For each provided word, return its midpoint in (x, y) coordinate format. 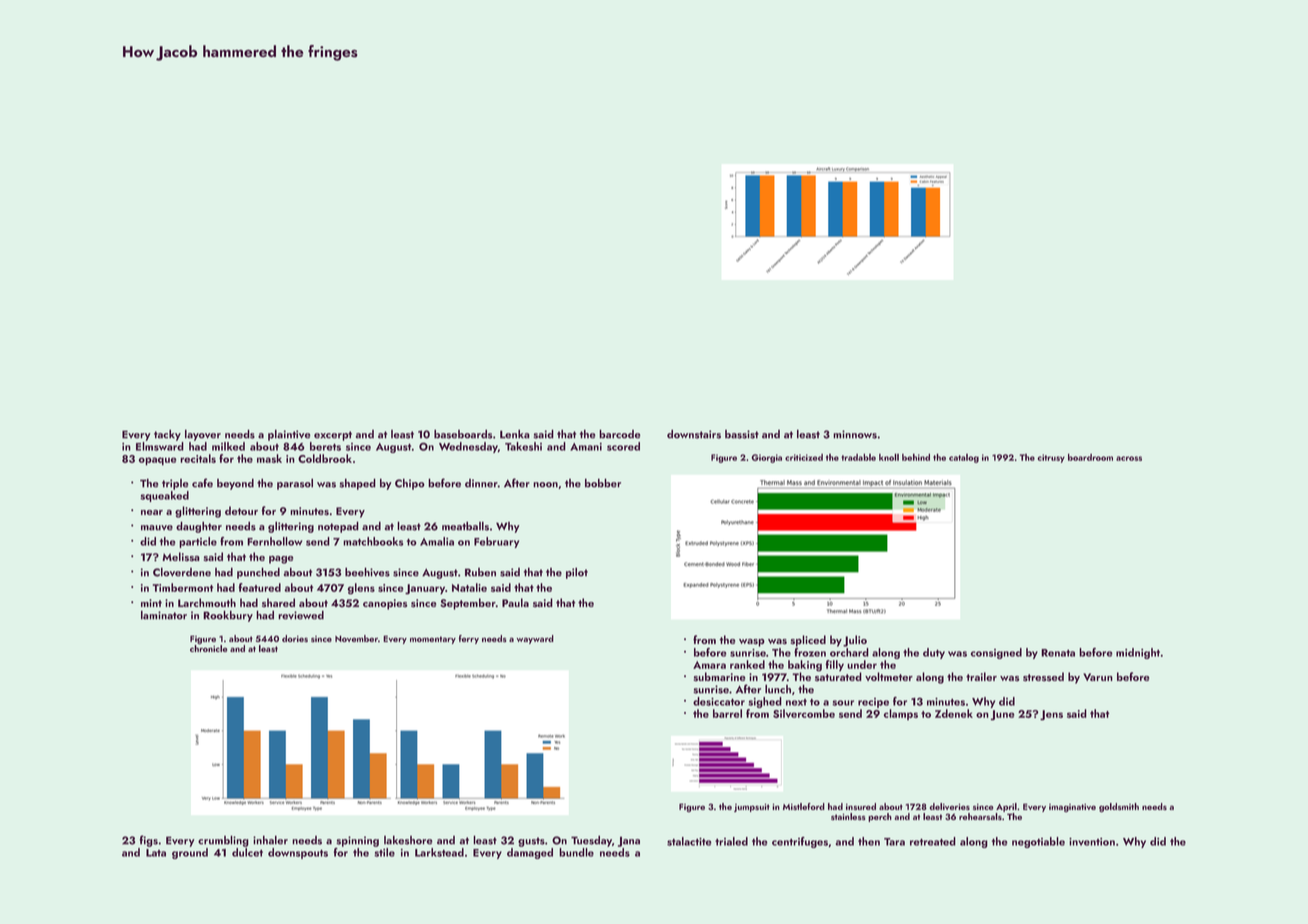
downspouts (298, 853)
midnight (1138, 653)
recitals (198, 458)
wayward (535, 639)
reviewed (301, 615)
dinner (481, 483)
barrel (727, 713)
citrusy (1051, 458)
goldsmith (1119, 807)
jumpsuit (752, 807)
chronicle (208, 648)
